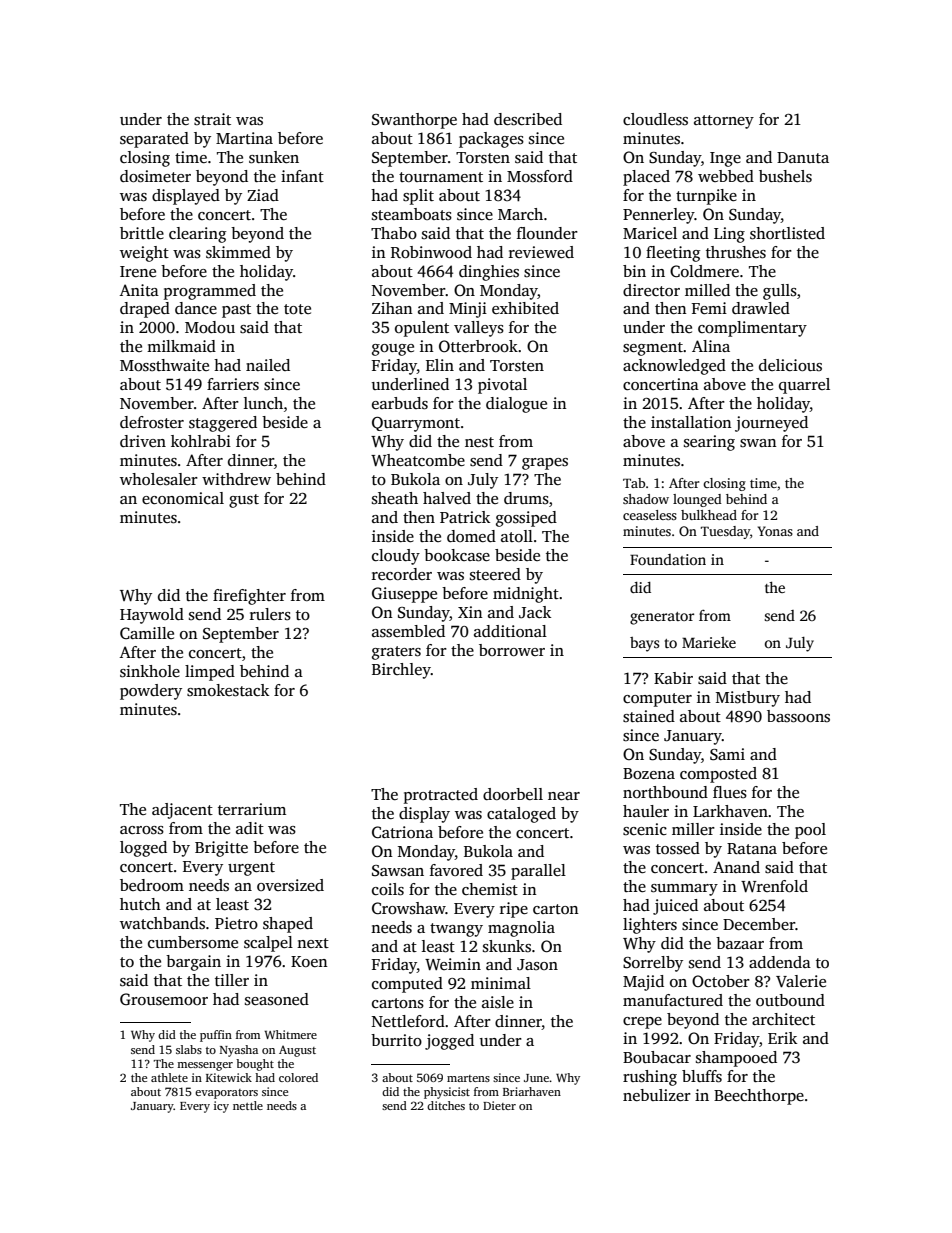 This screenshot has width=952, height=1233. What do you see at coordinates (221, 1107) in the screenshot?
I see `icy` at bounding box center [221, 1107].
